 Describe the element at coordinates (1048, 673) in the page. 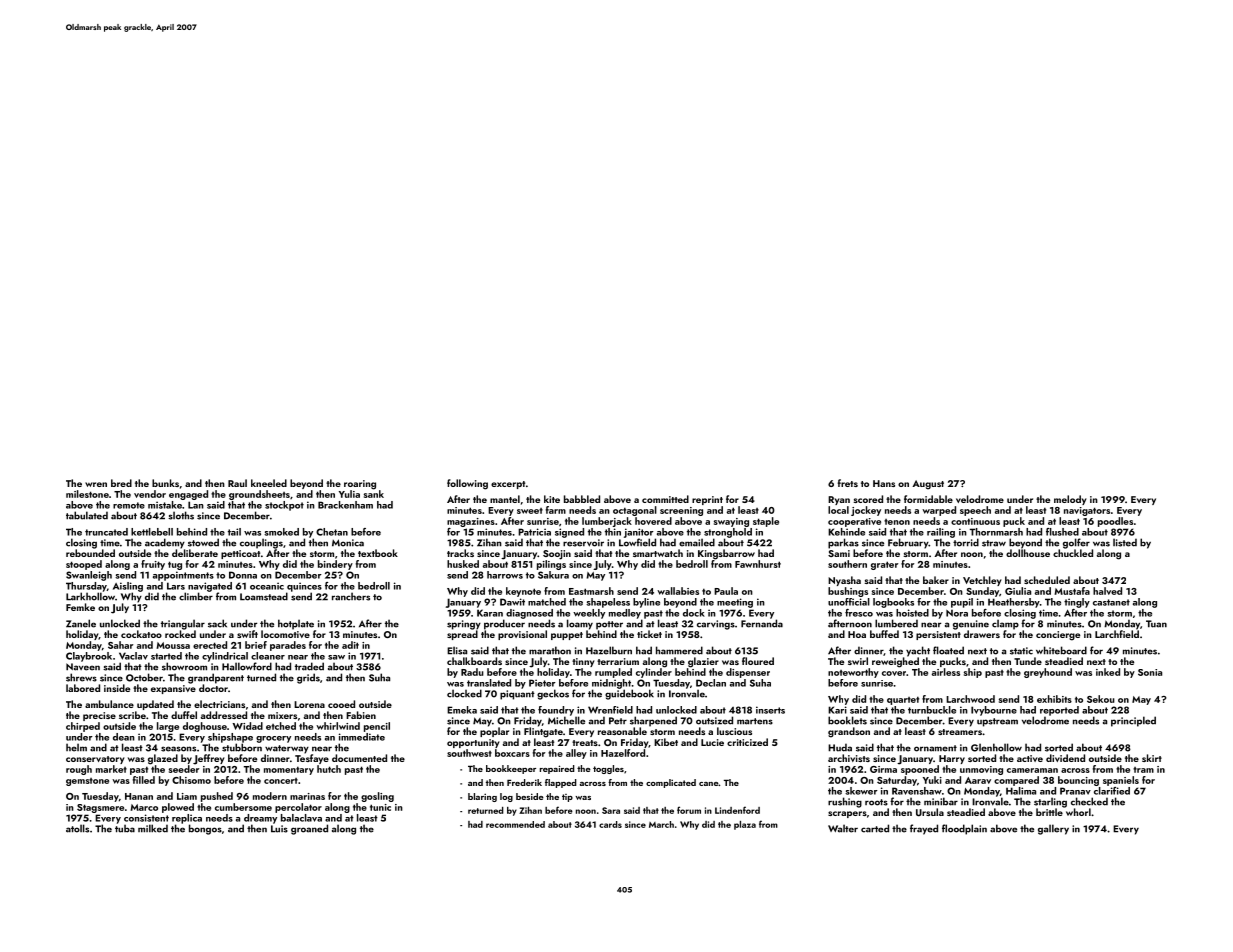

I see `greyhound` at that location.
